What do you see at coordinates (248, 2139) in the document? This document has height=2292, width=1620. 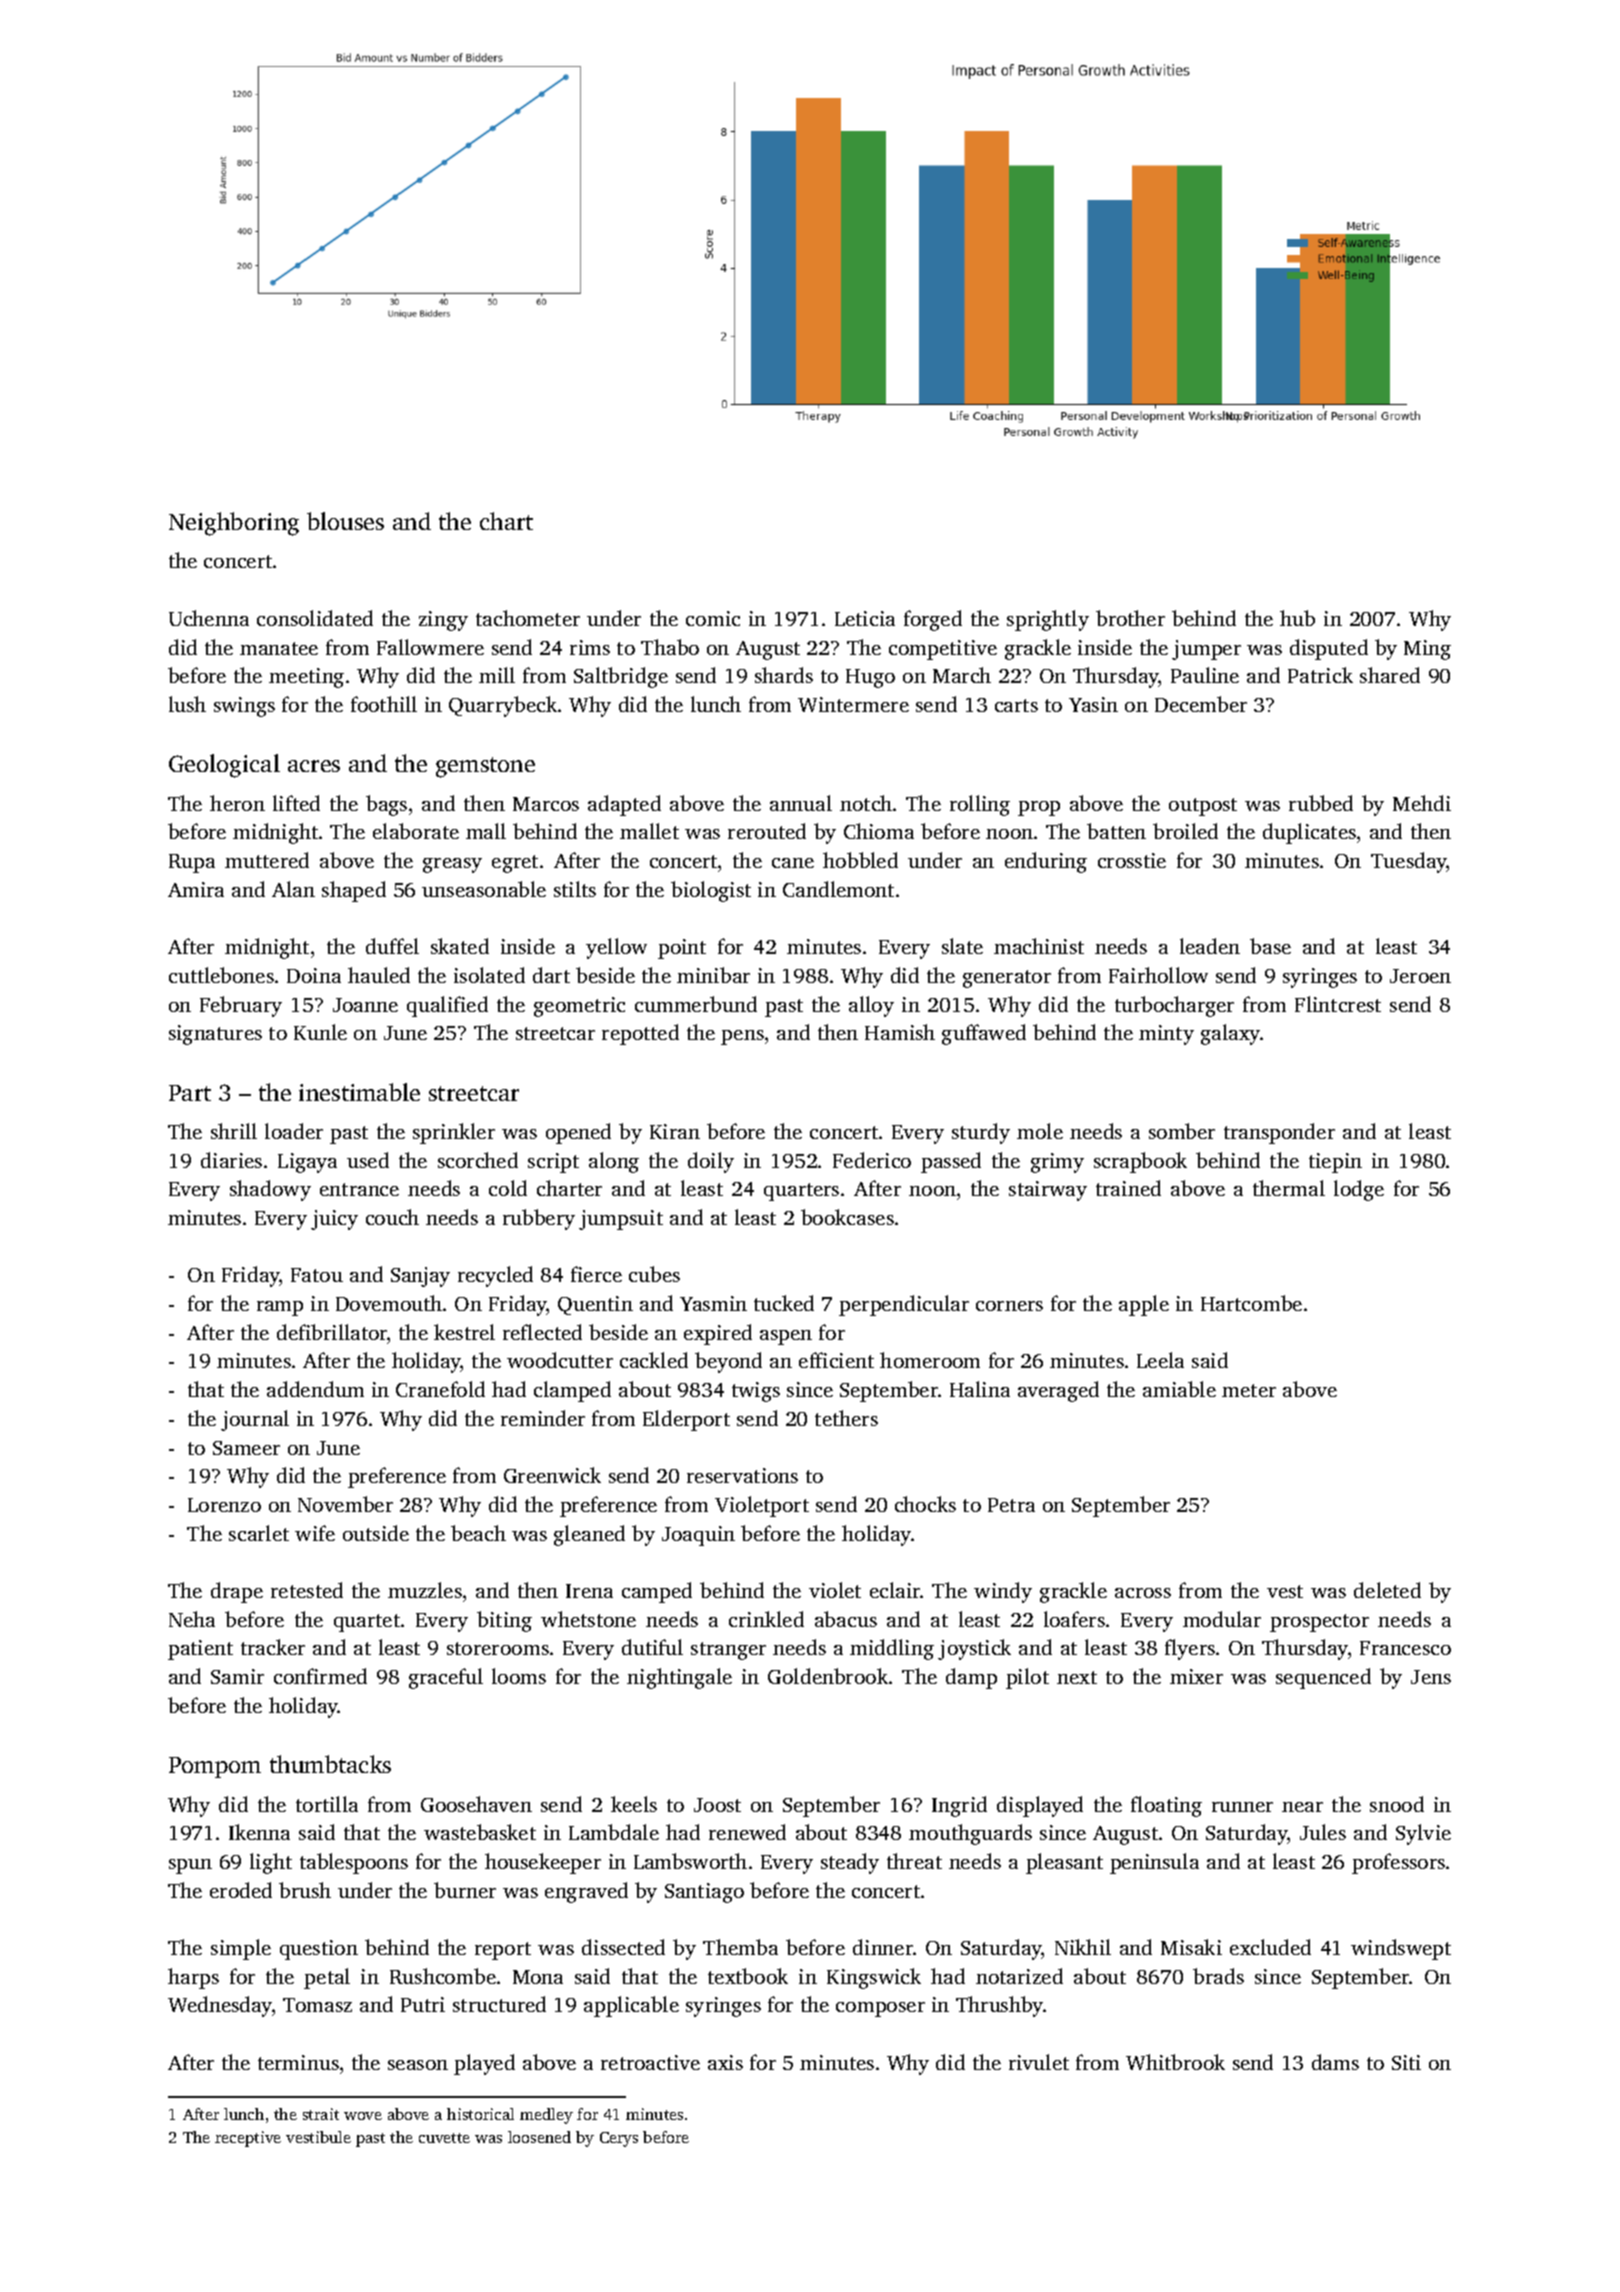 I see `receptive` at bounding box center [248, 2139].
